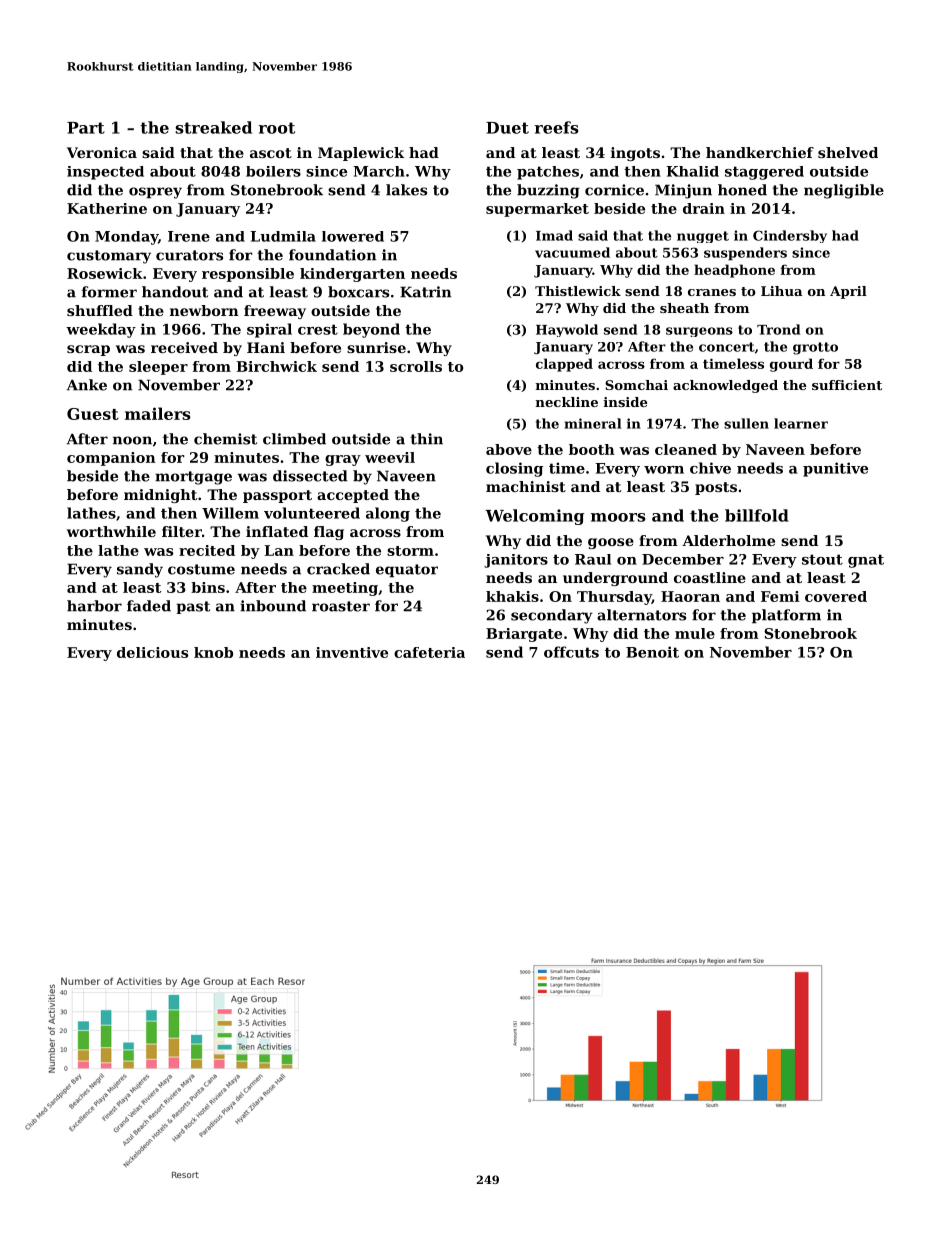 The image size is (952, 1233). Describe the element at coordinates (572, 252) in the screenshot. I see `vacuumed` at that location.
